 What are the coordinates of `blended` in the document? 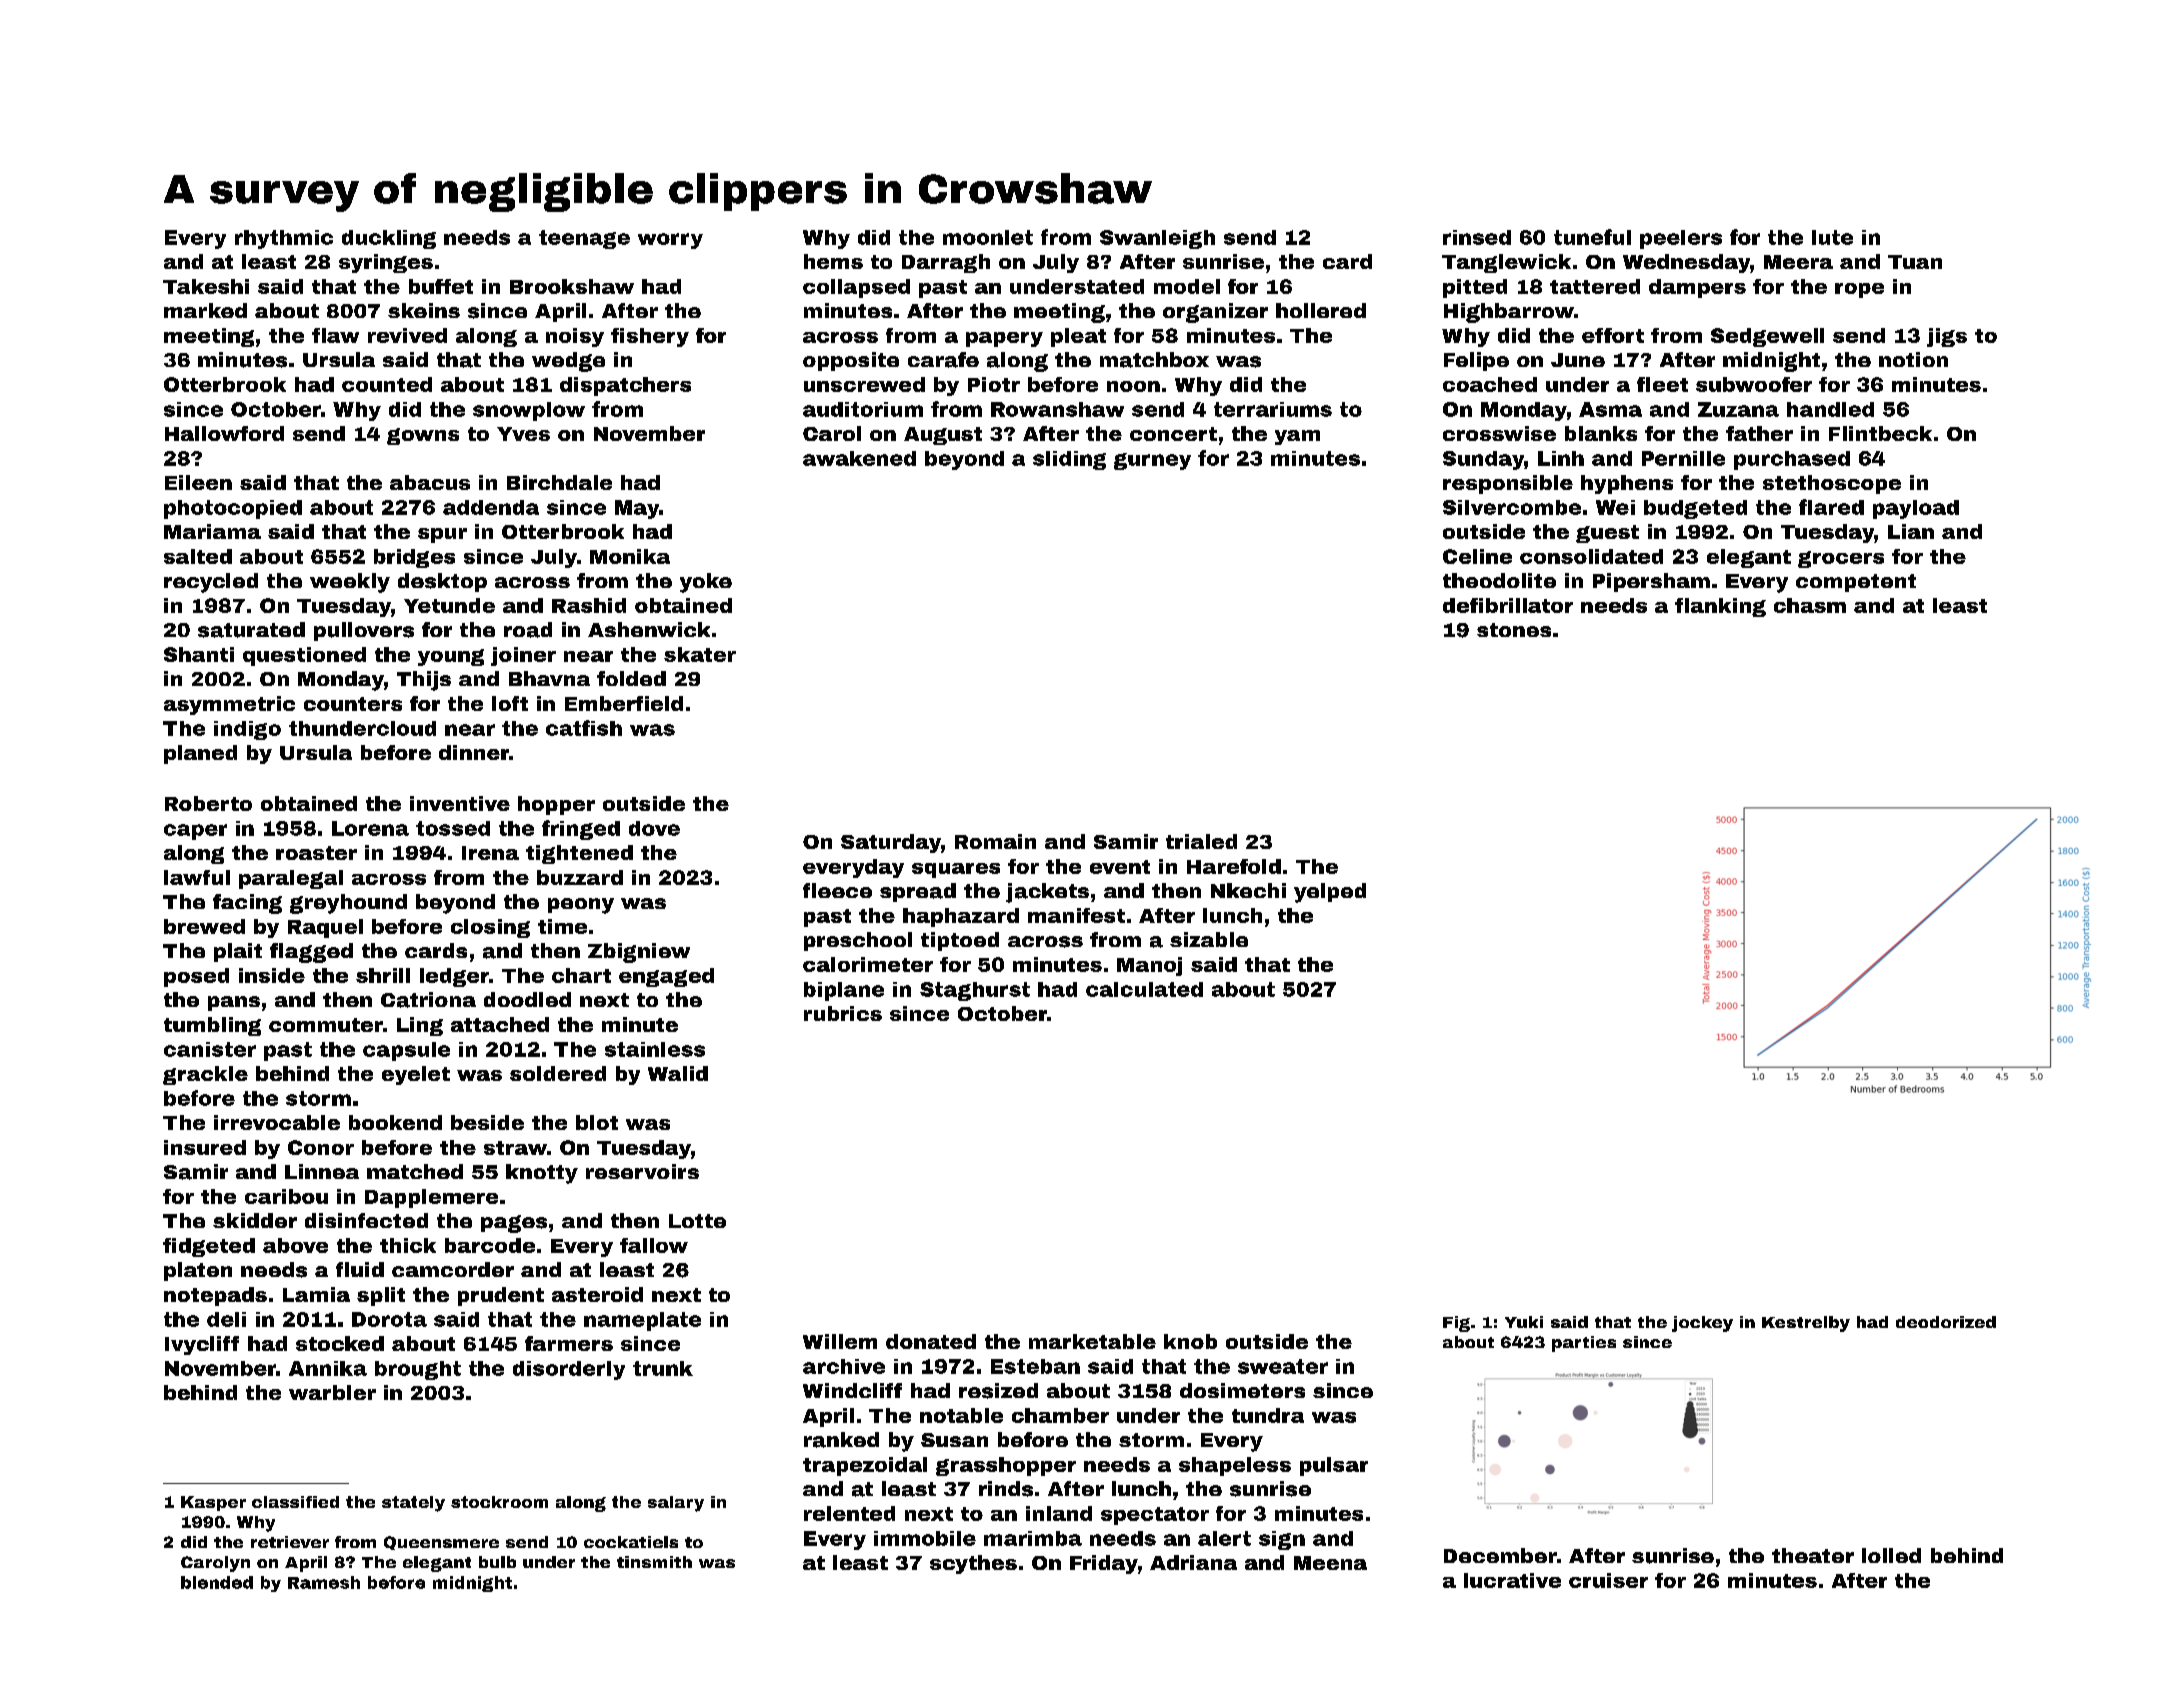 It's located at (217, 1582).
